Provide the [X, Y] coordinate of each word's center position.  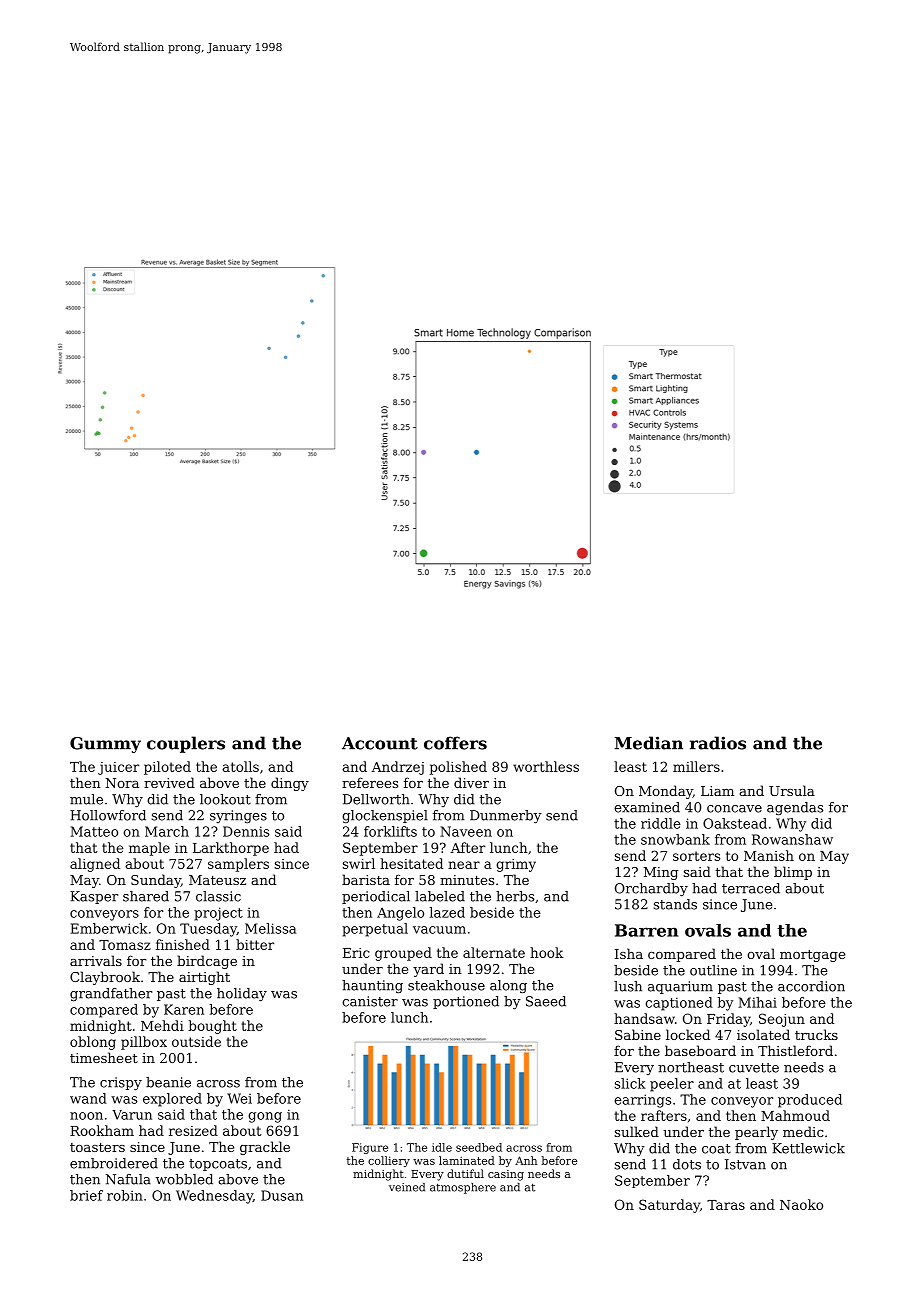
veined [407, 1187]
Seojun [782, 1020]
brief [86, 1195]
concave [734, 809]
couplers [186, 744]
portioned [466, 1002]
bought [212, 1027]
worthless [546, 766]
